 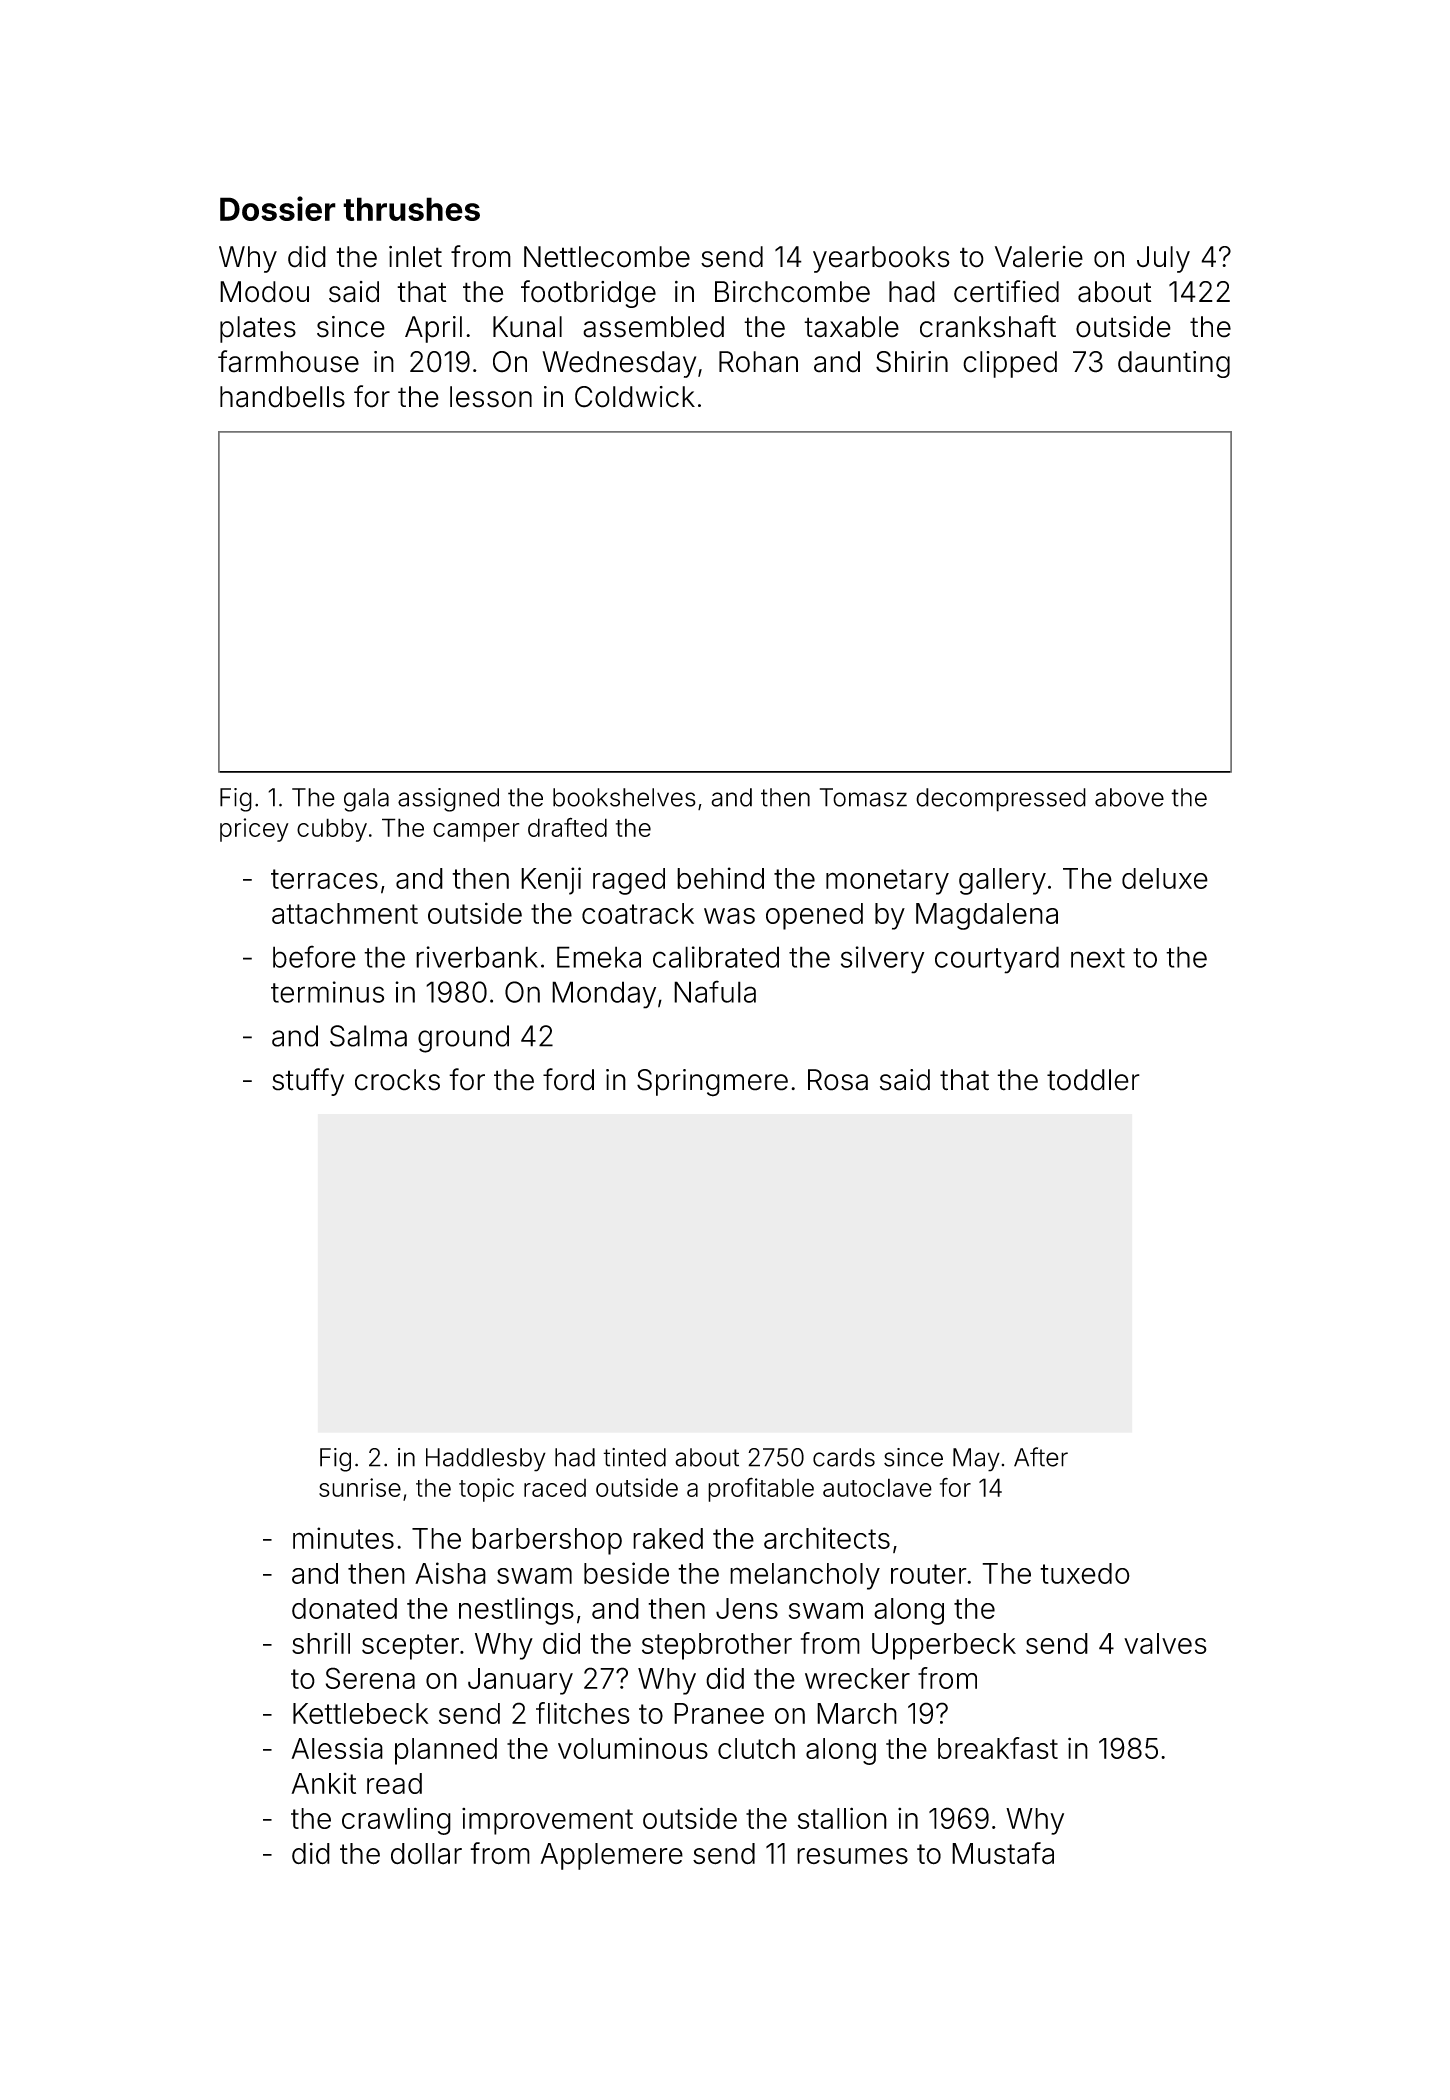 What do you see at coordinates (278, 208) in the screenshot?
I see `Dossier` at bounding box center [278, 208].
